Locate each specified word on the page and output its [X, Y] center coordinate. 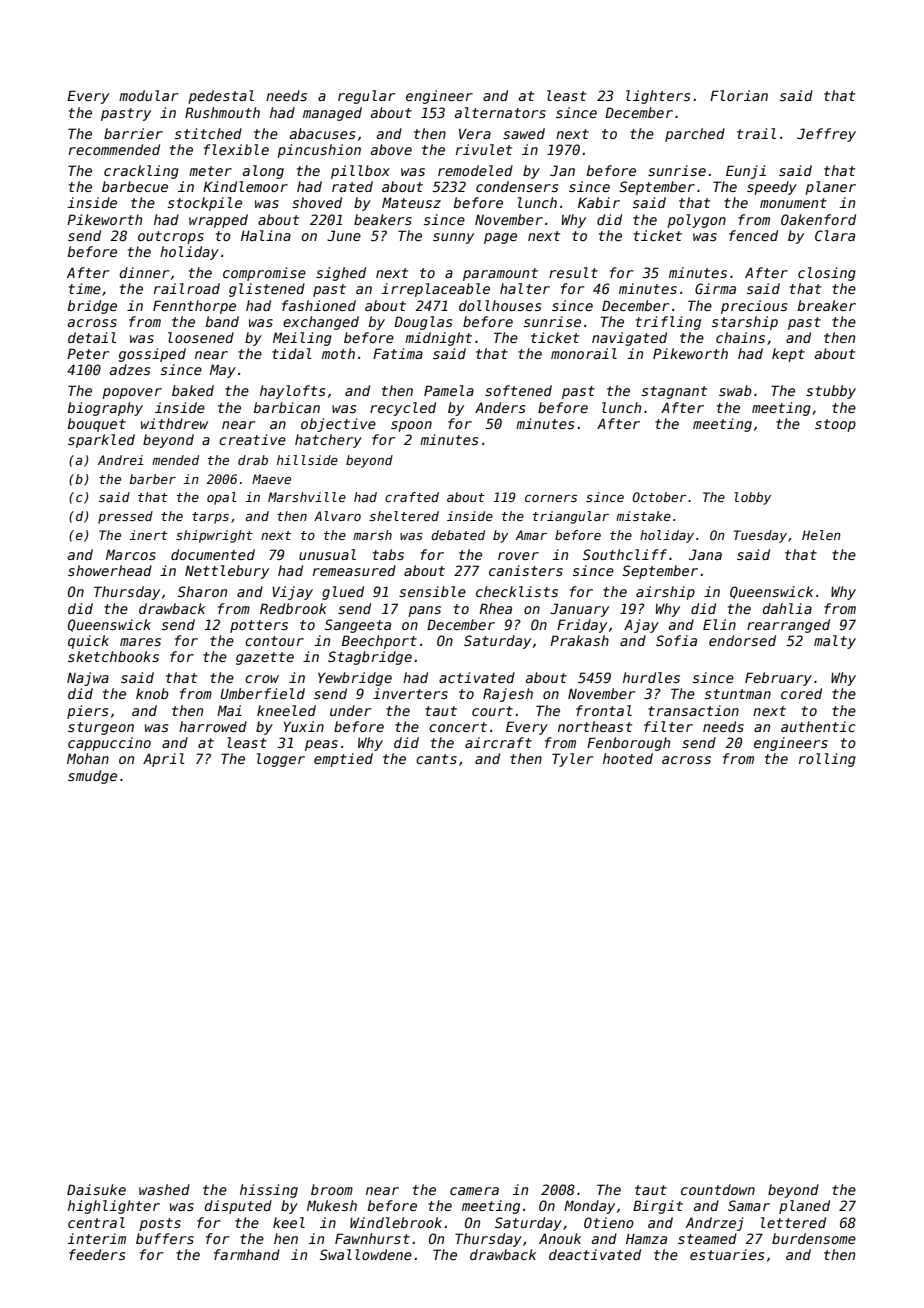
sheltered [404, 516]
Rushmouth [222, 112]
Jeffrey [826, 135]
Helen [821, 535]
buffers [165, 1238]
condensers [517, 186]
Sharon [202, 591]
